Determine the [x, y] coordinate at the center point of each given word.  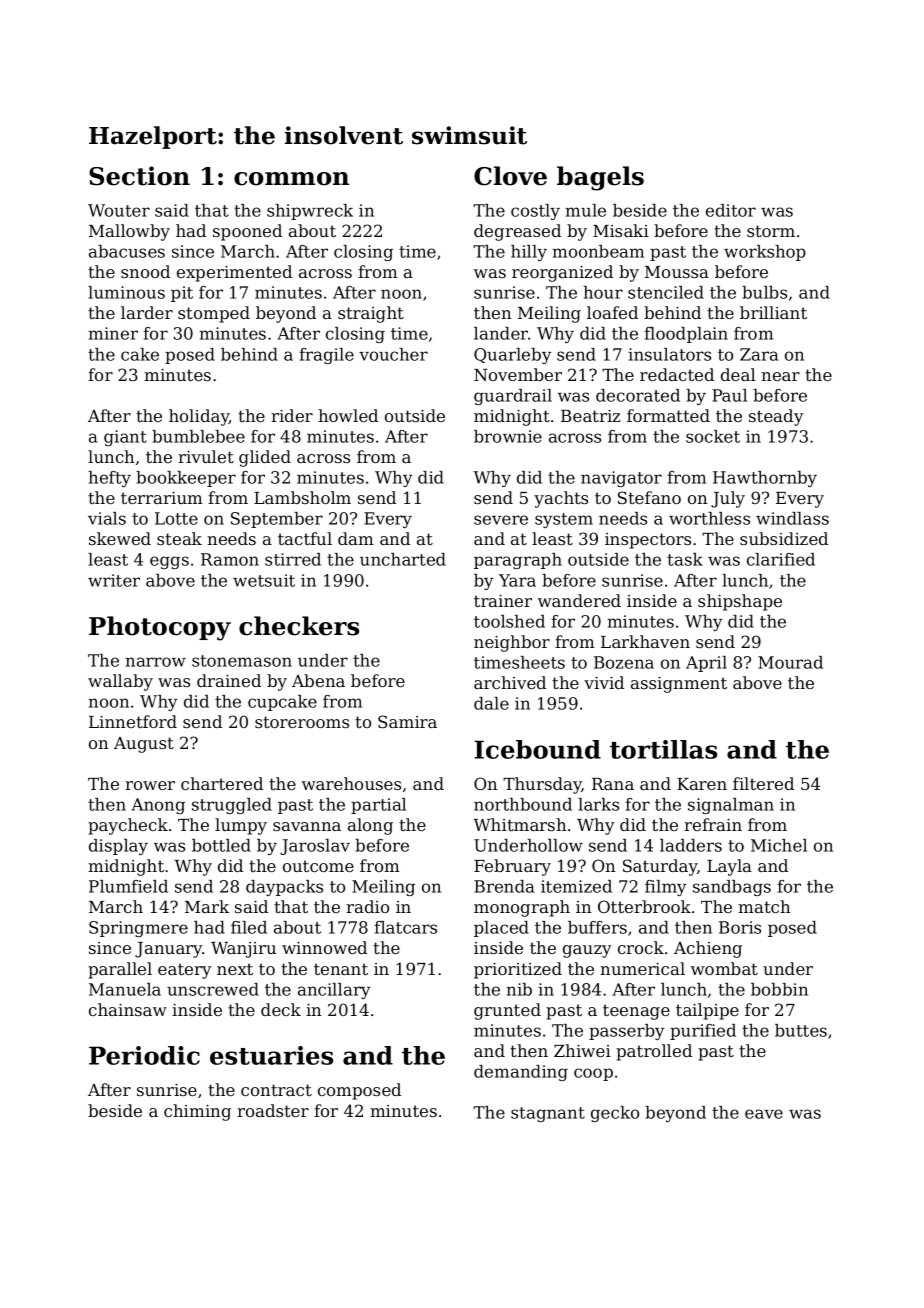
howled [348, 415]
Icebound [537, 749]
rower [150, 785]
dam [356, 538]
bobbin [779, 989]
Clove [510, 176]
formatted [668, 415]
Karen [702, 784]
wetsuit [264, 580]
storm [771, 231]
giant [125, 438]
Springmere [138, 929]
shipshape [740, 602]
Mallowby [129, 232]
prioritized [518, 970]
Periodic [144, 1055]
